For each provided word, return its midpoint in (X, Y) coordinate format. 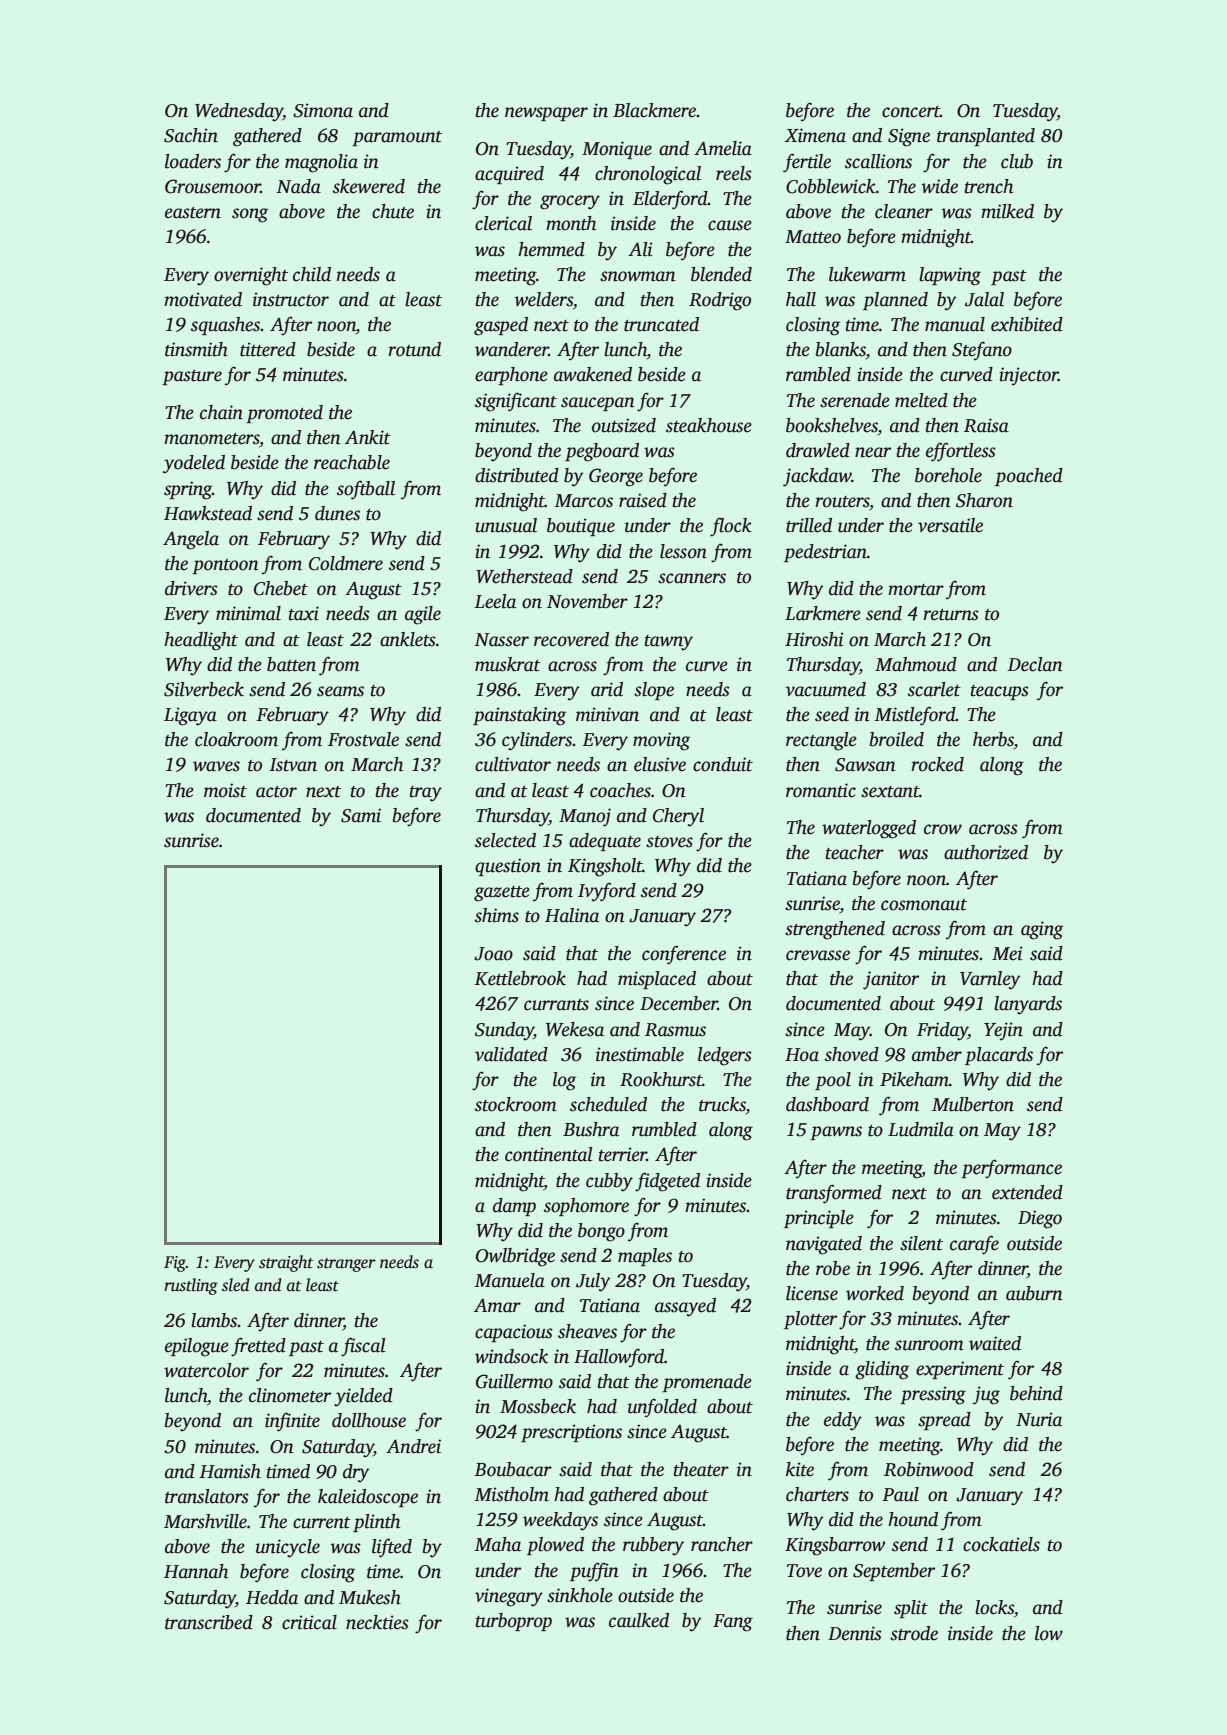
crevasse (818, 955)
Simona (323, 110)
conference (684, 955)
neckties (377, 1622)
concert (911, 112)
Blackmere (655, 110)
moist (225, 790)
